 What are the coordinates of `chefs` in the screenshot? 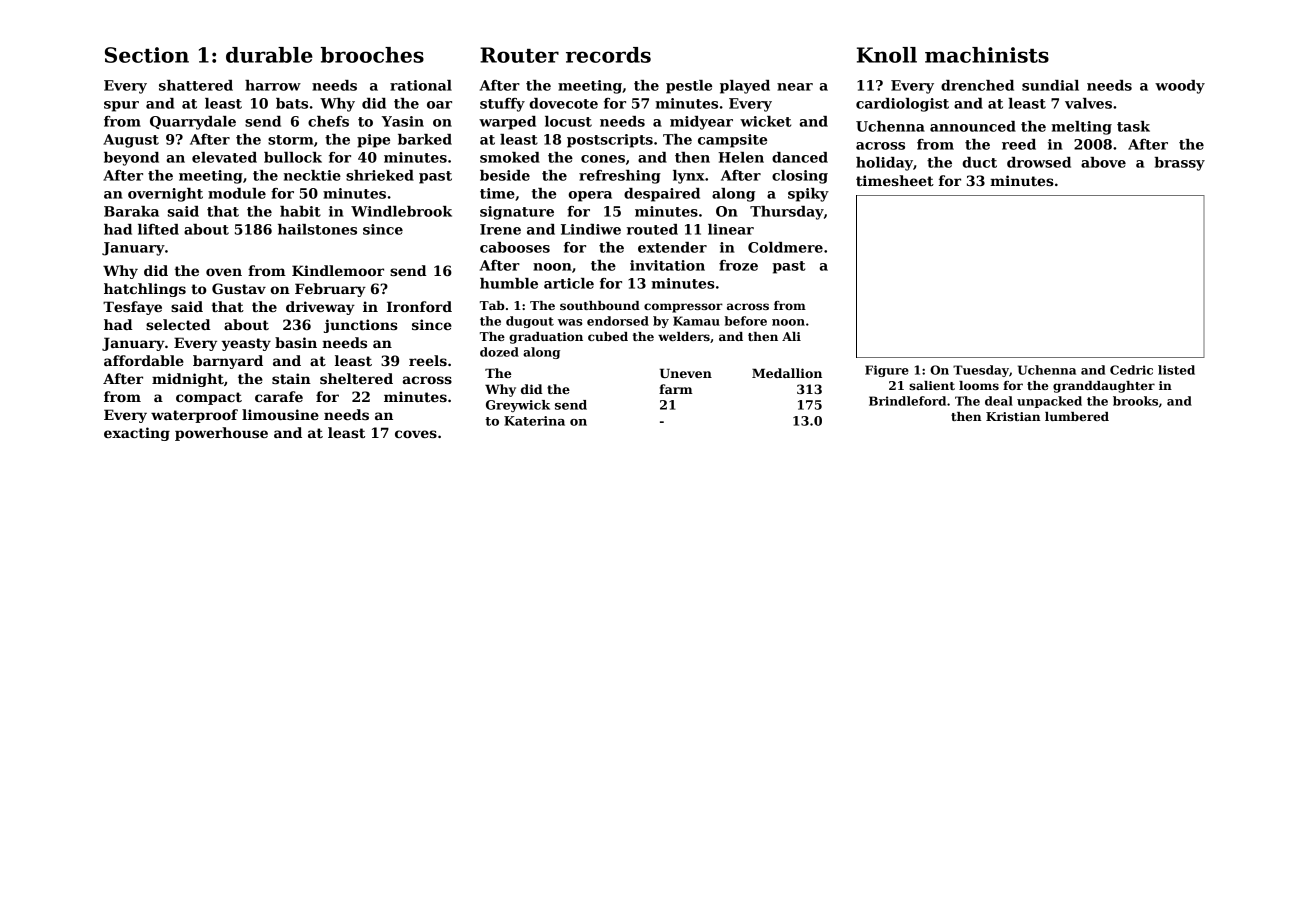 It's located at (328, 121).
